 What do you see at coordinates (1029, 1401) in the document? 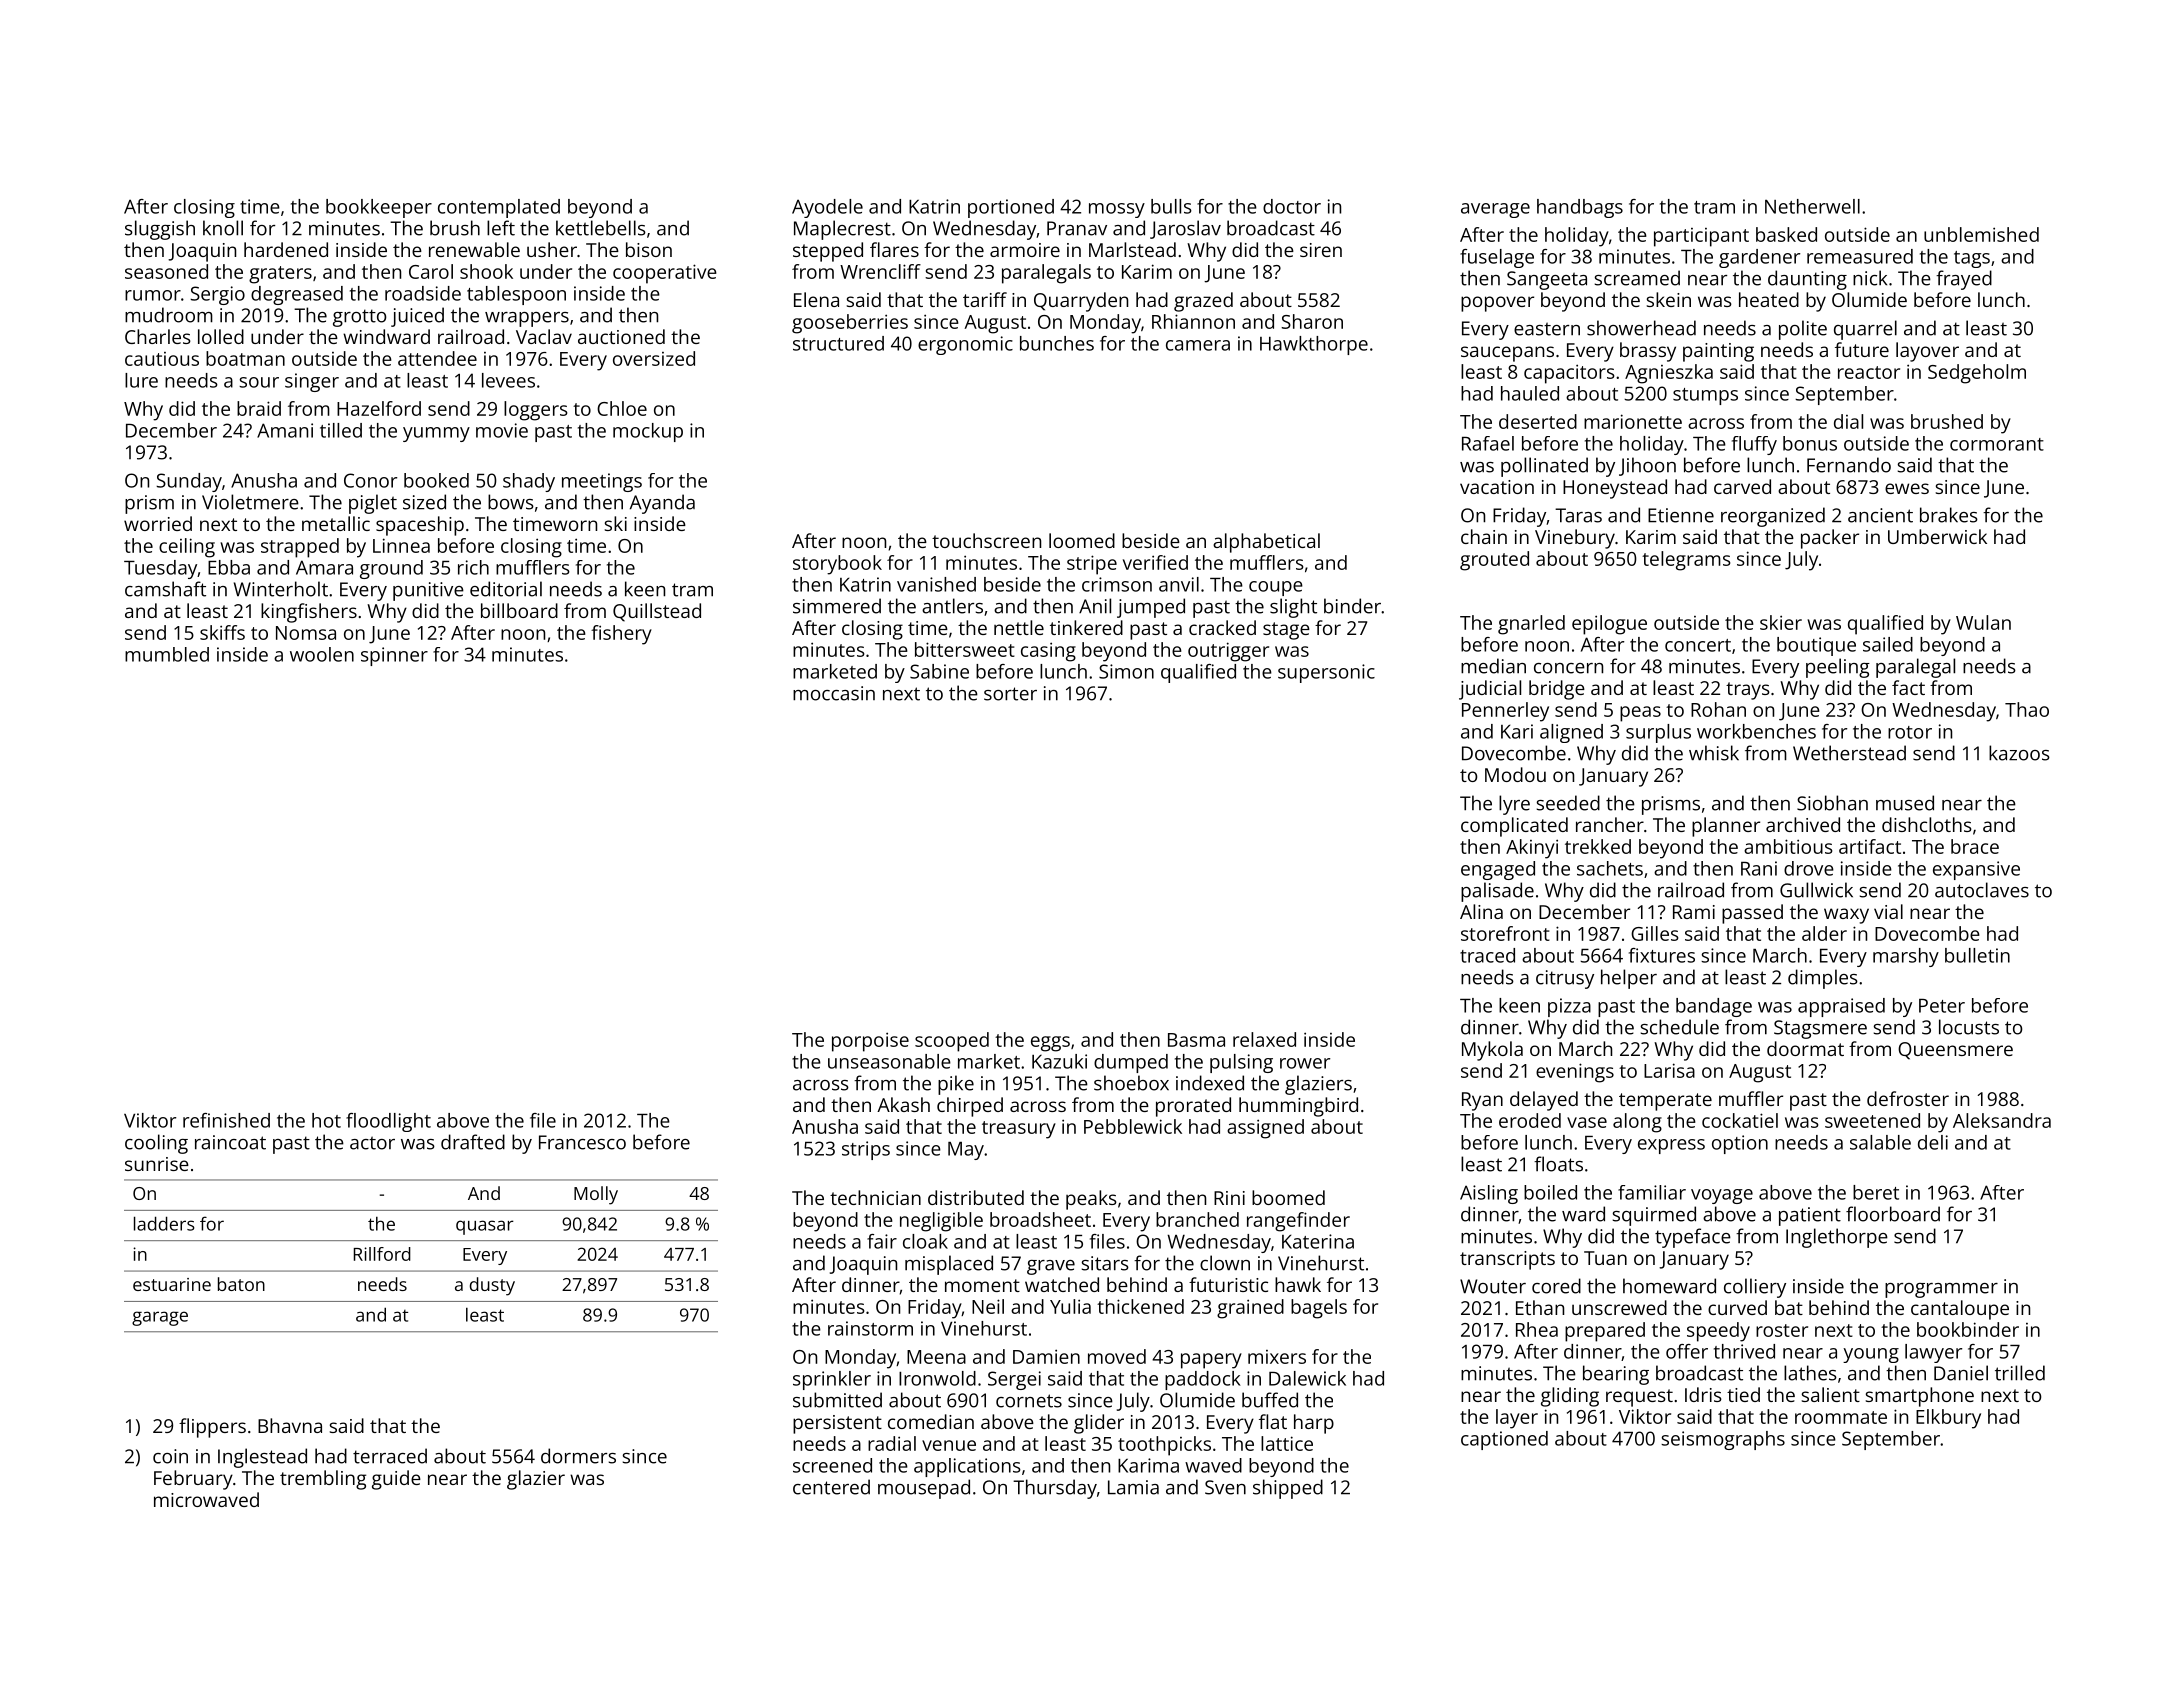
I see `cornets` at bounding box center [1029, 1401].
